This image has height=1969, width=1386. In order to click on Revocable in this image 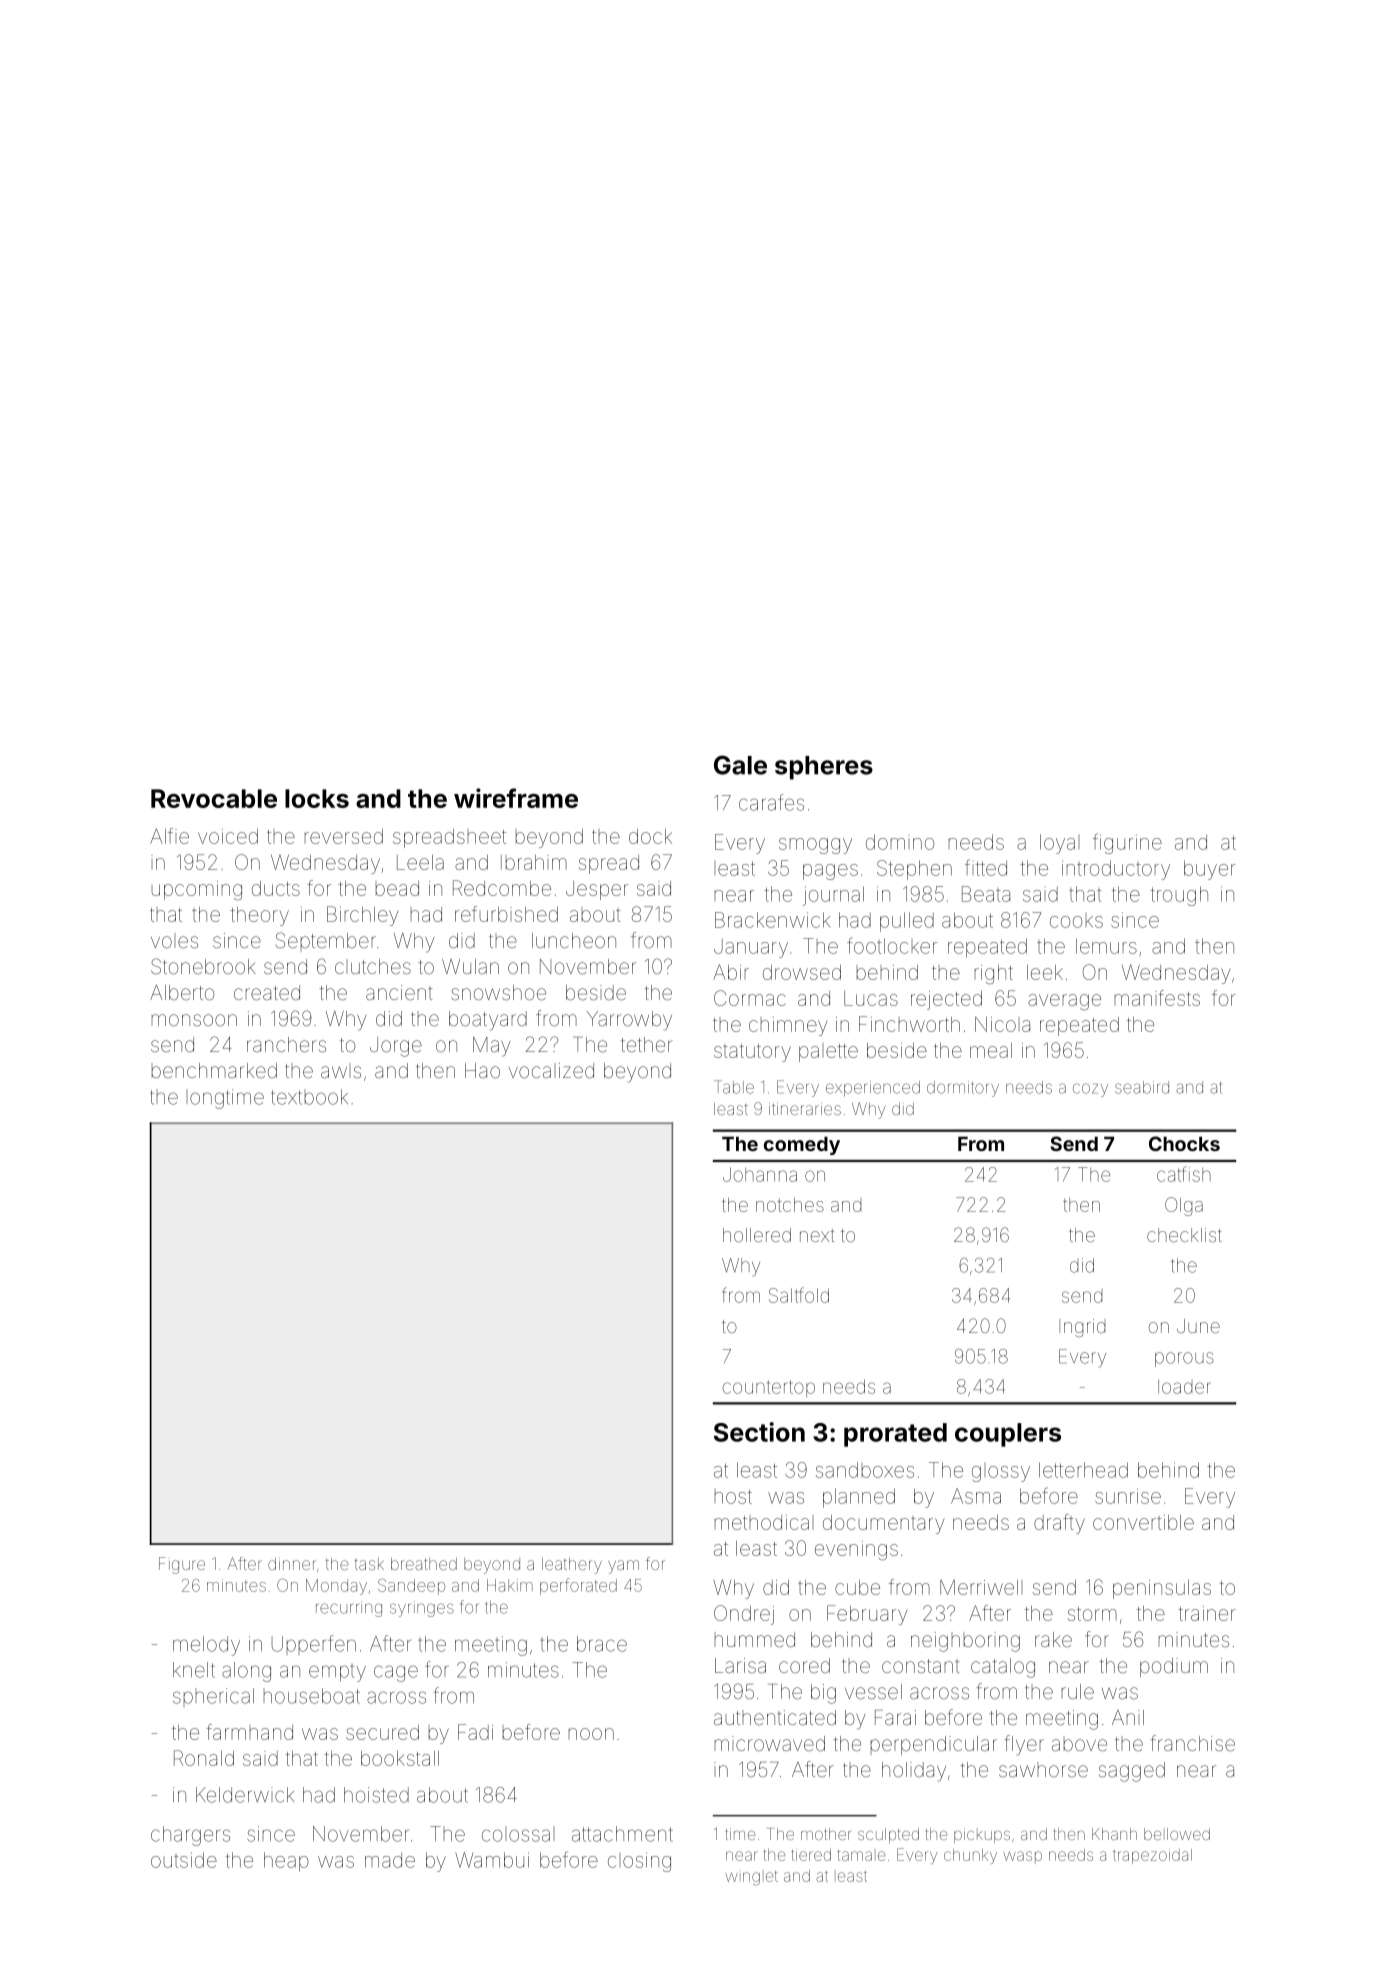, I will do `click(214, 798)`.
